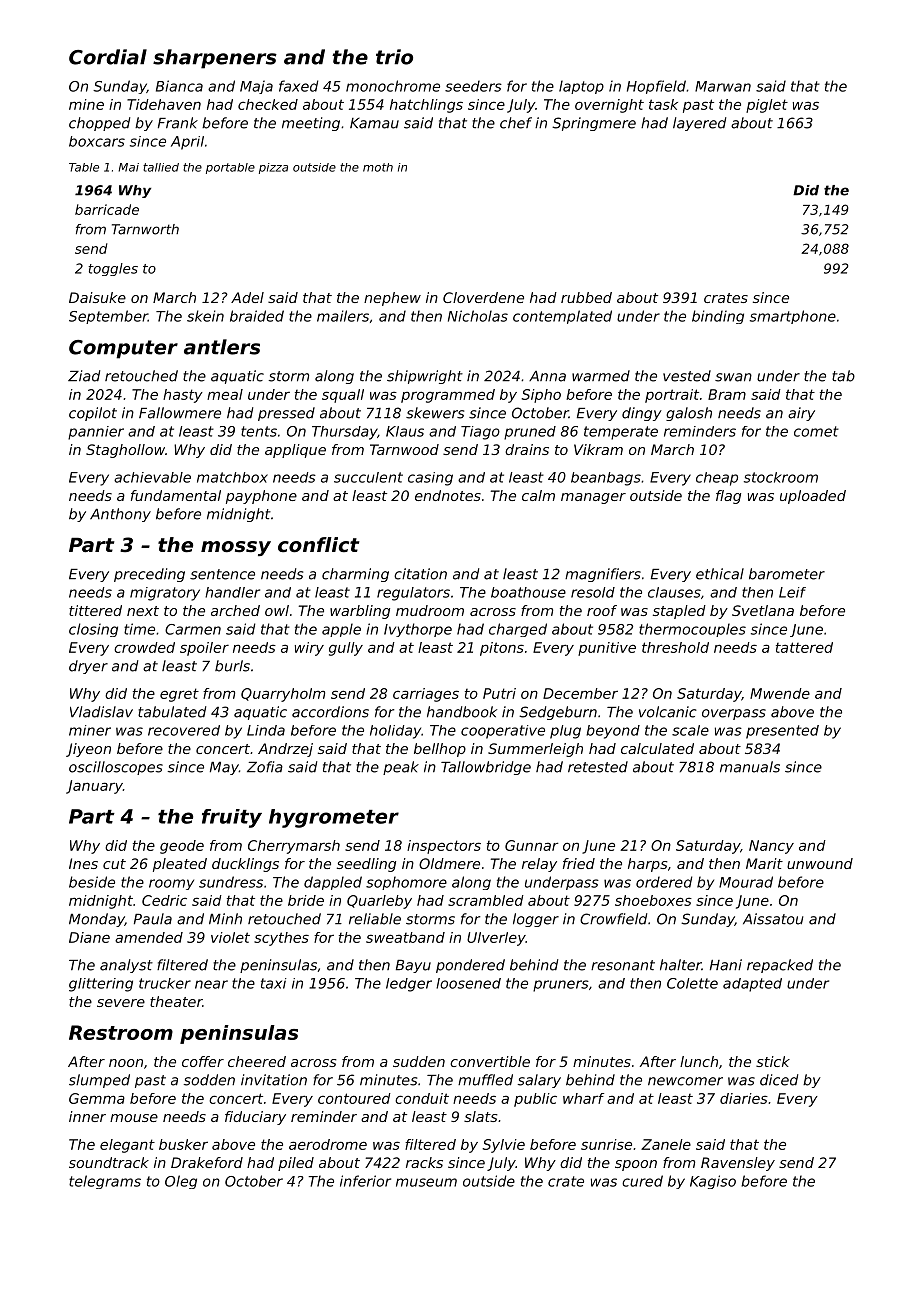 The width and height of the screenshot is (924, 1308). What do you see at coordinates (374, 123) in the screenshot?
I see `Kamau` at bounding box center [374, 123].
